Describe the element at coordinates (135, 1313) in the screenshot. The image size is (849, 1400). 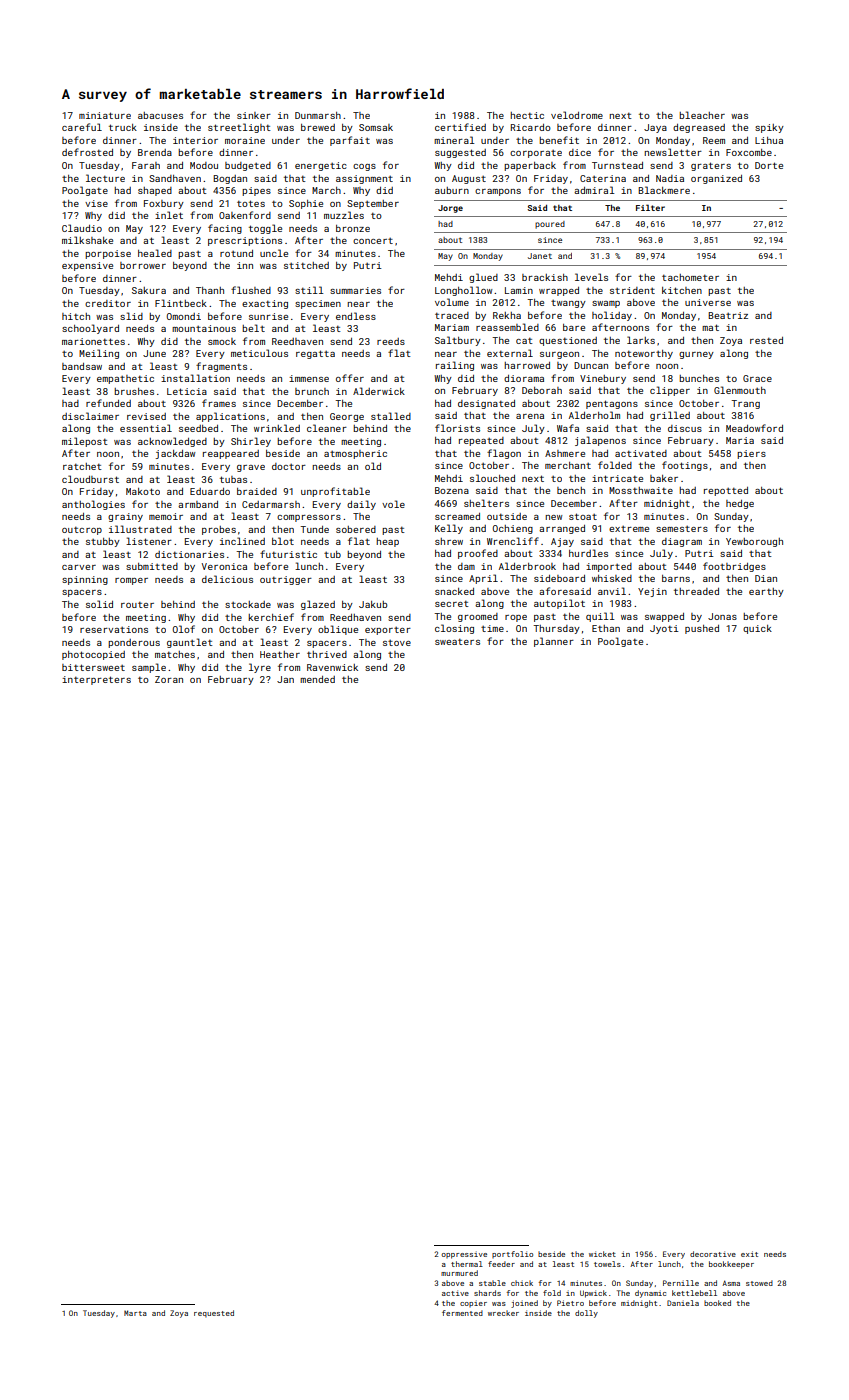
I see `Marta` at that location.
